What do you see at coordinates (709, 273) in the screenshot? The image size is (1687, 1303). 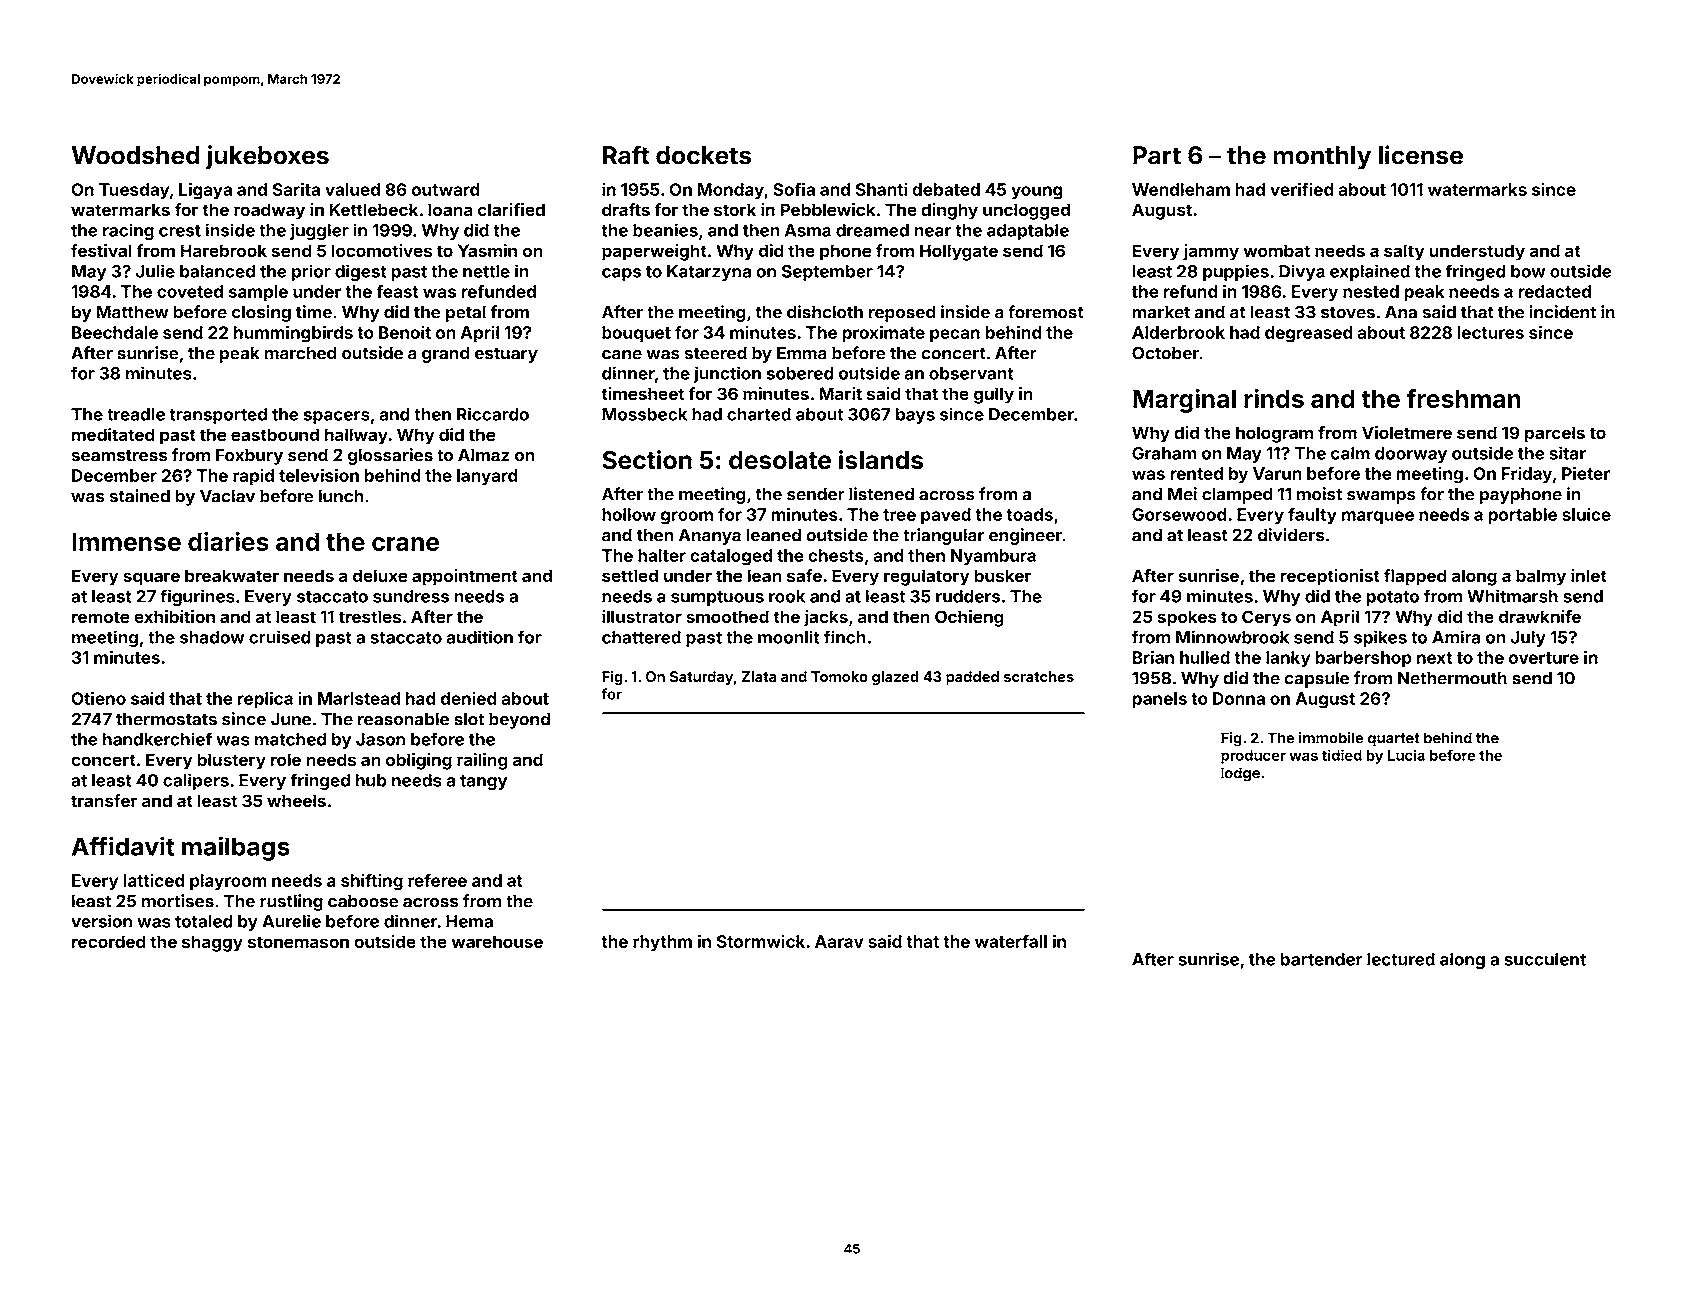 I see `Katarzyna` at bounding box center [709, 273].
